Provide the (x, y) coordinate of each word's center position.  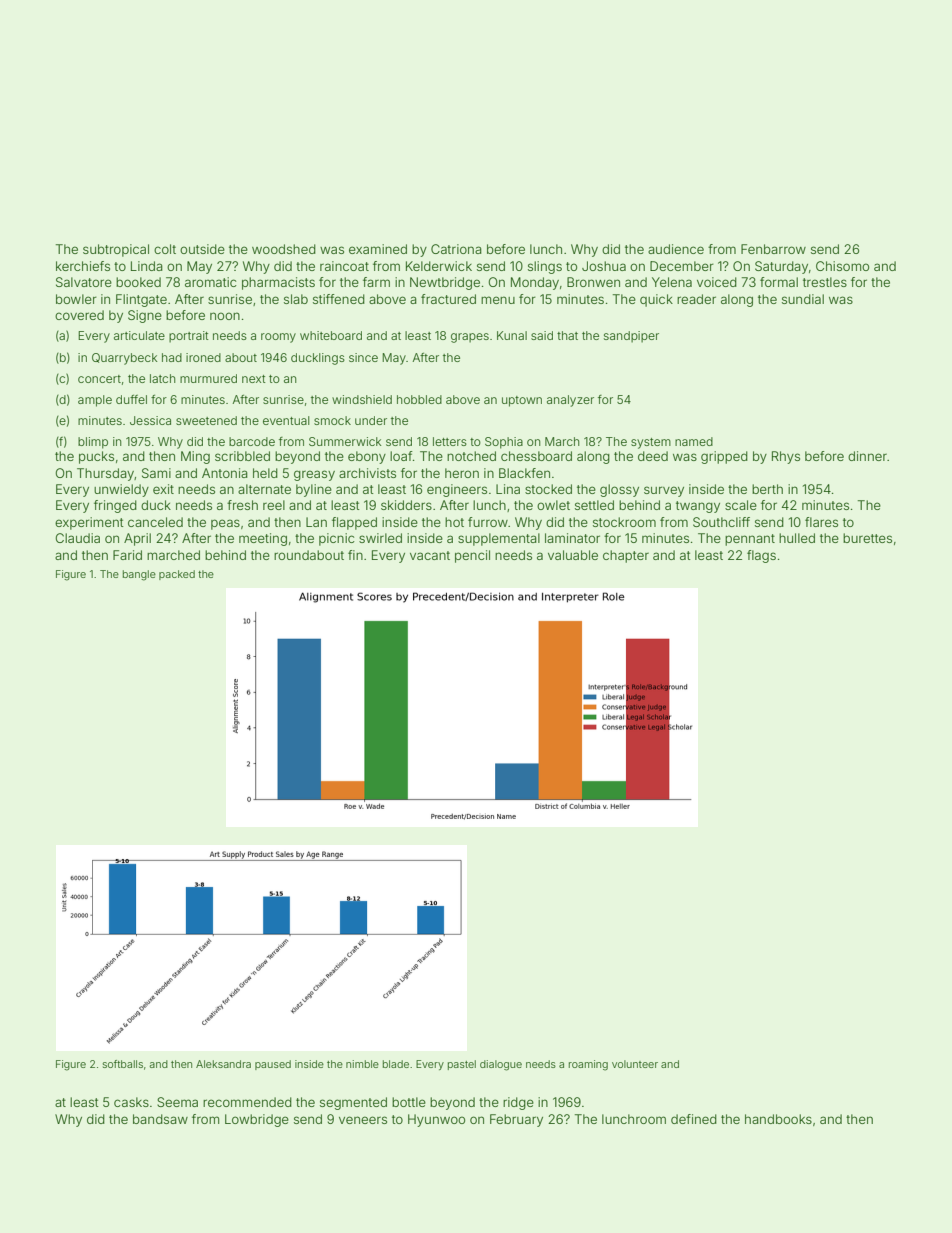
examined (378, 249)
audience (676, 249)
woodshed (284, 249)
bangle (139, 575)
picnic (337, 539)
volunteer (635, 1064)
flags (761, 556)
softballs (123, 1064)
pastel (462, 1065)
